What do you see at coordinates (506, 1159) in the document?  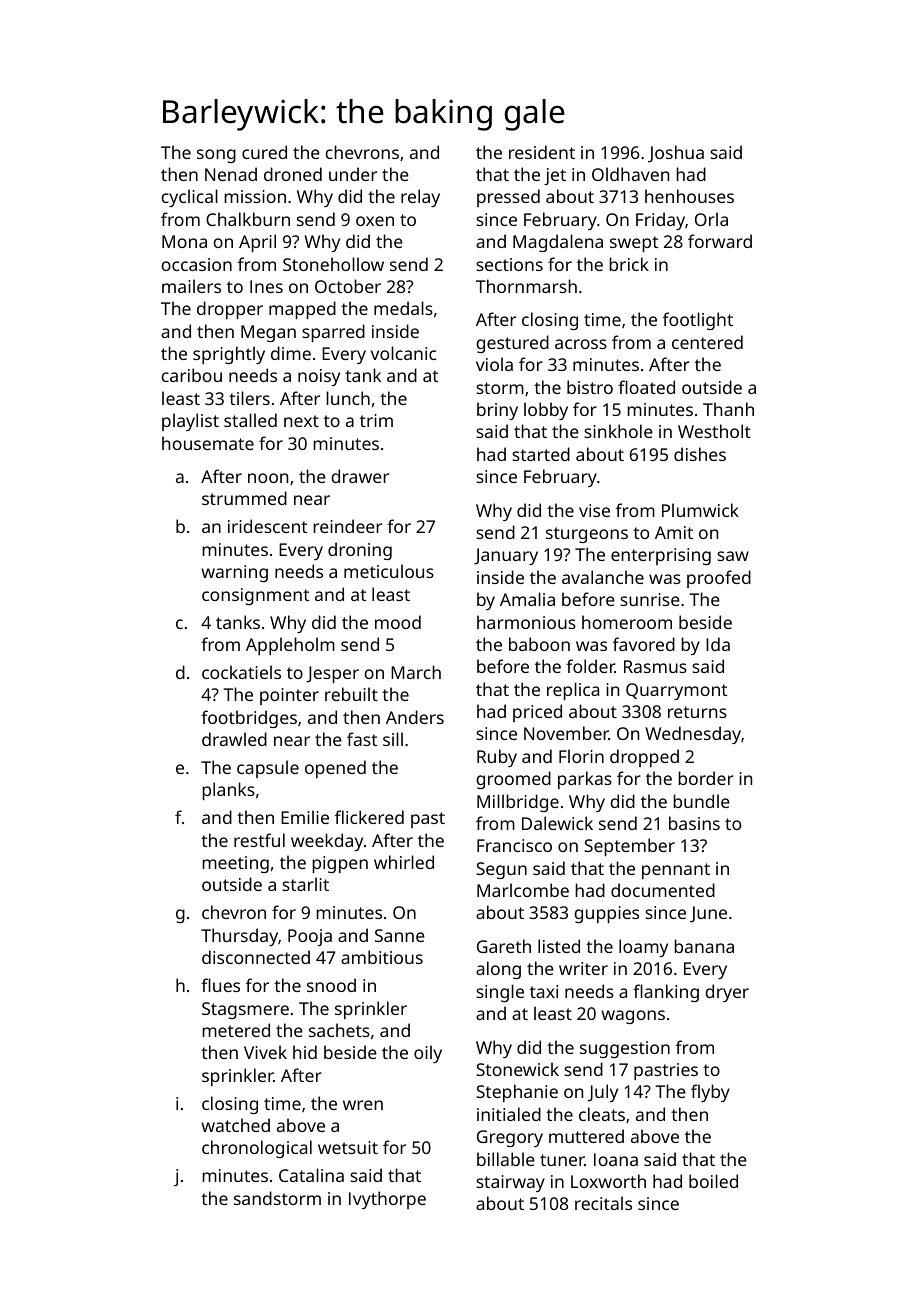 I see `billable` at bounding box center [506, 1159].
